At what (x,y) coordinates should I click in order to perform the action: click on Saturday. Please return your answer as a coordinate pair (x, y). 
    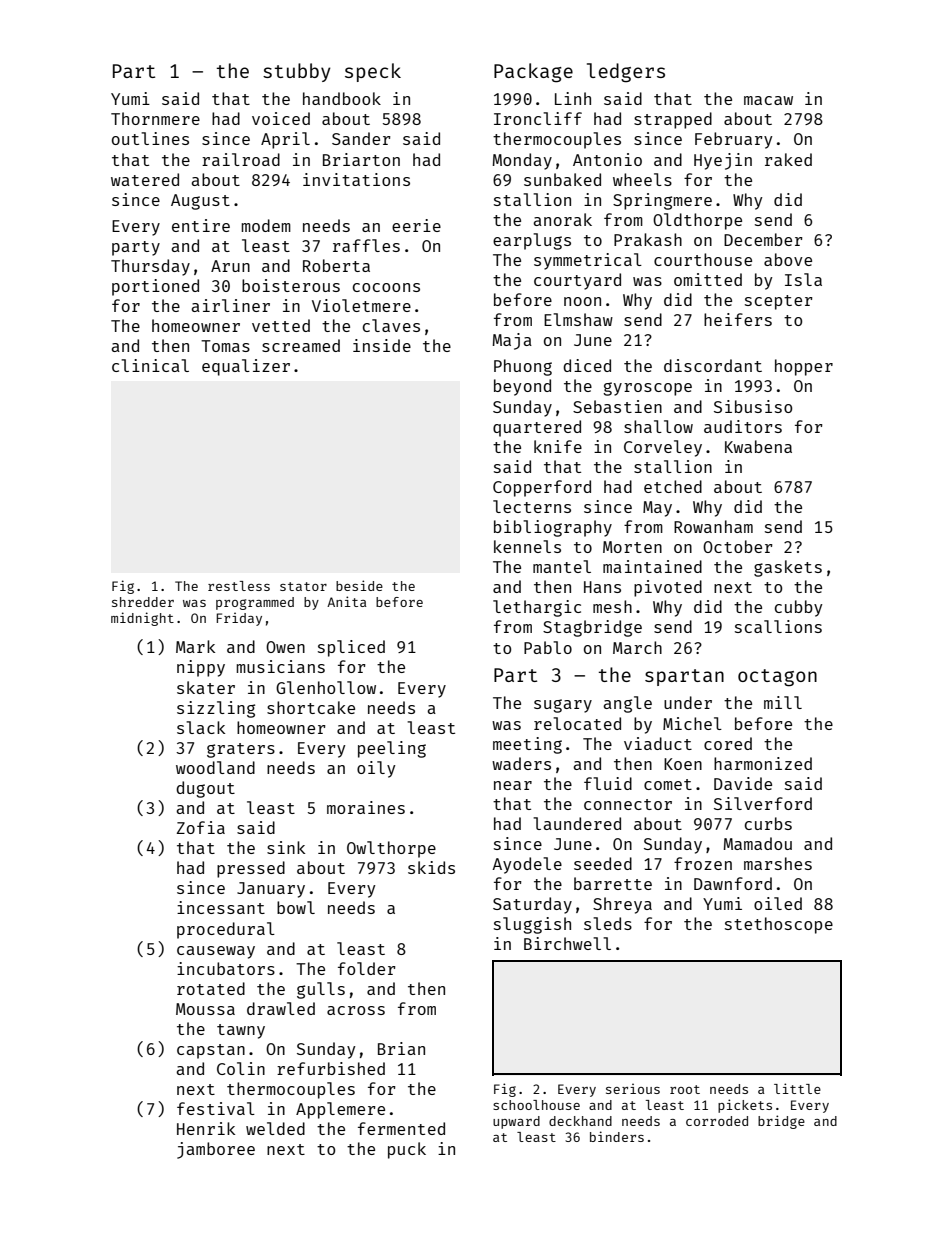
    Looking at the image, I should click on (532, 905).
